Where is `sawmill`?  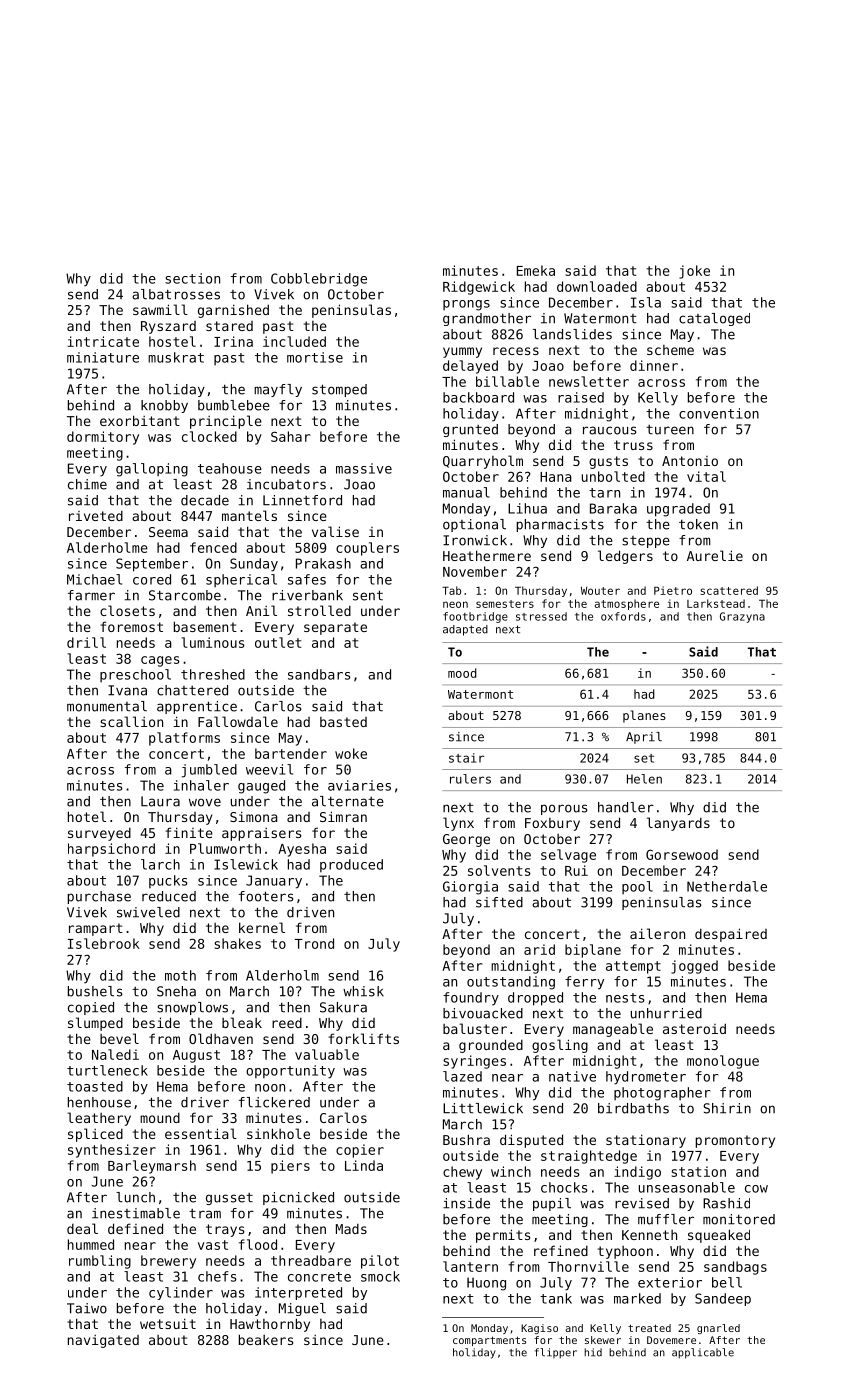 sawmill is located at coordinates (160, 309).
